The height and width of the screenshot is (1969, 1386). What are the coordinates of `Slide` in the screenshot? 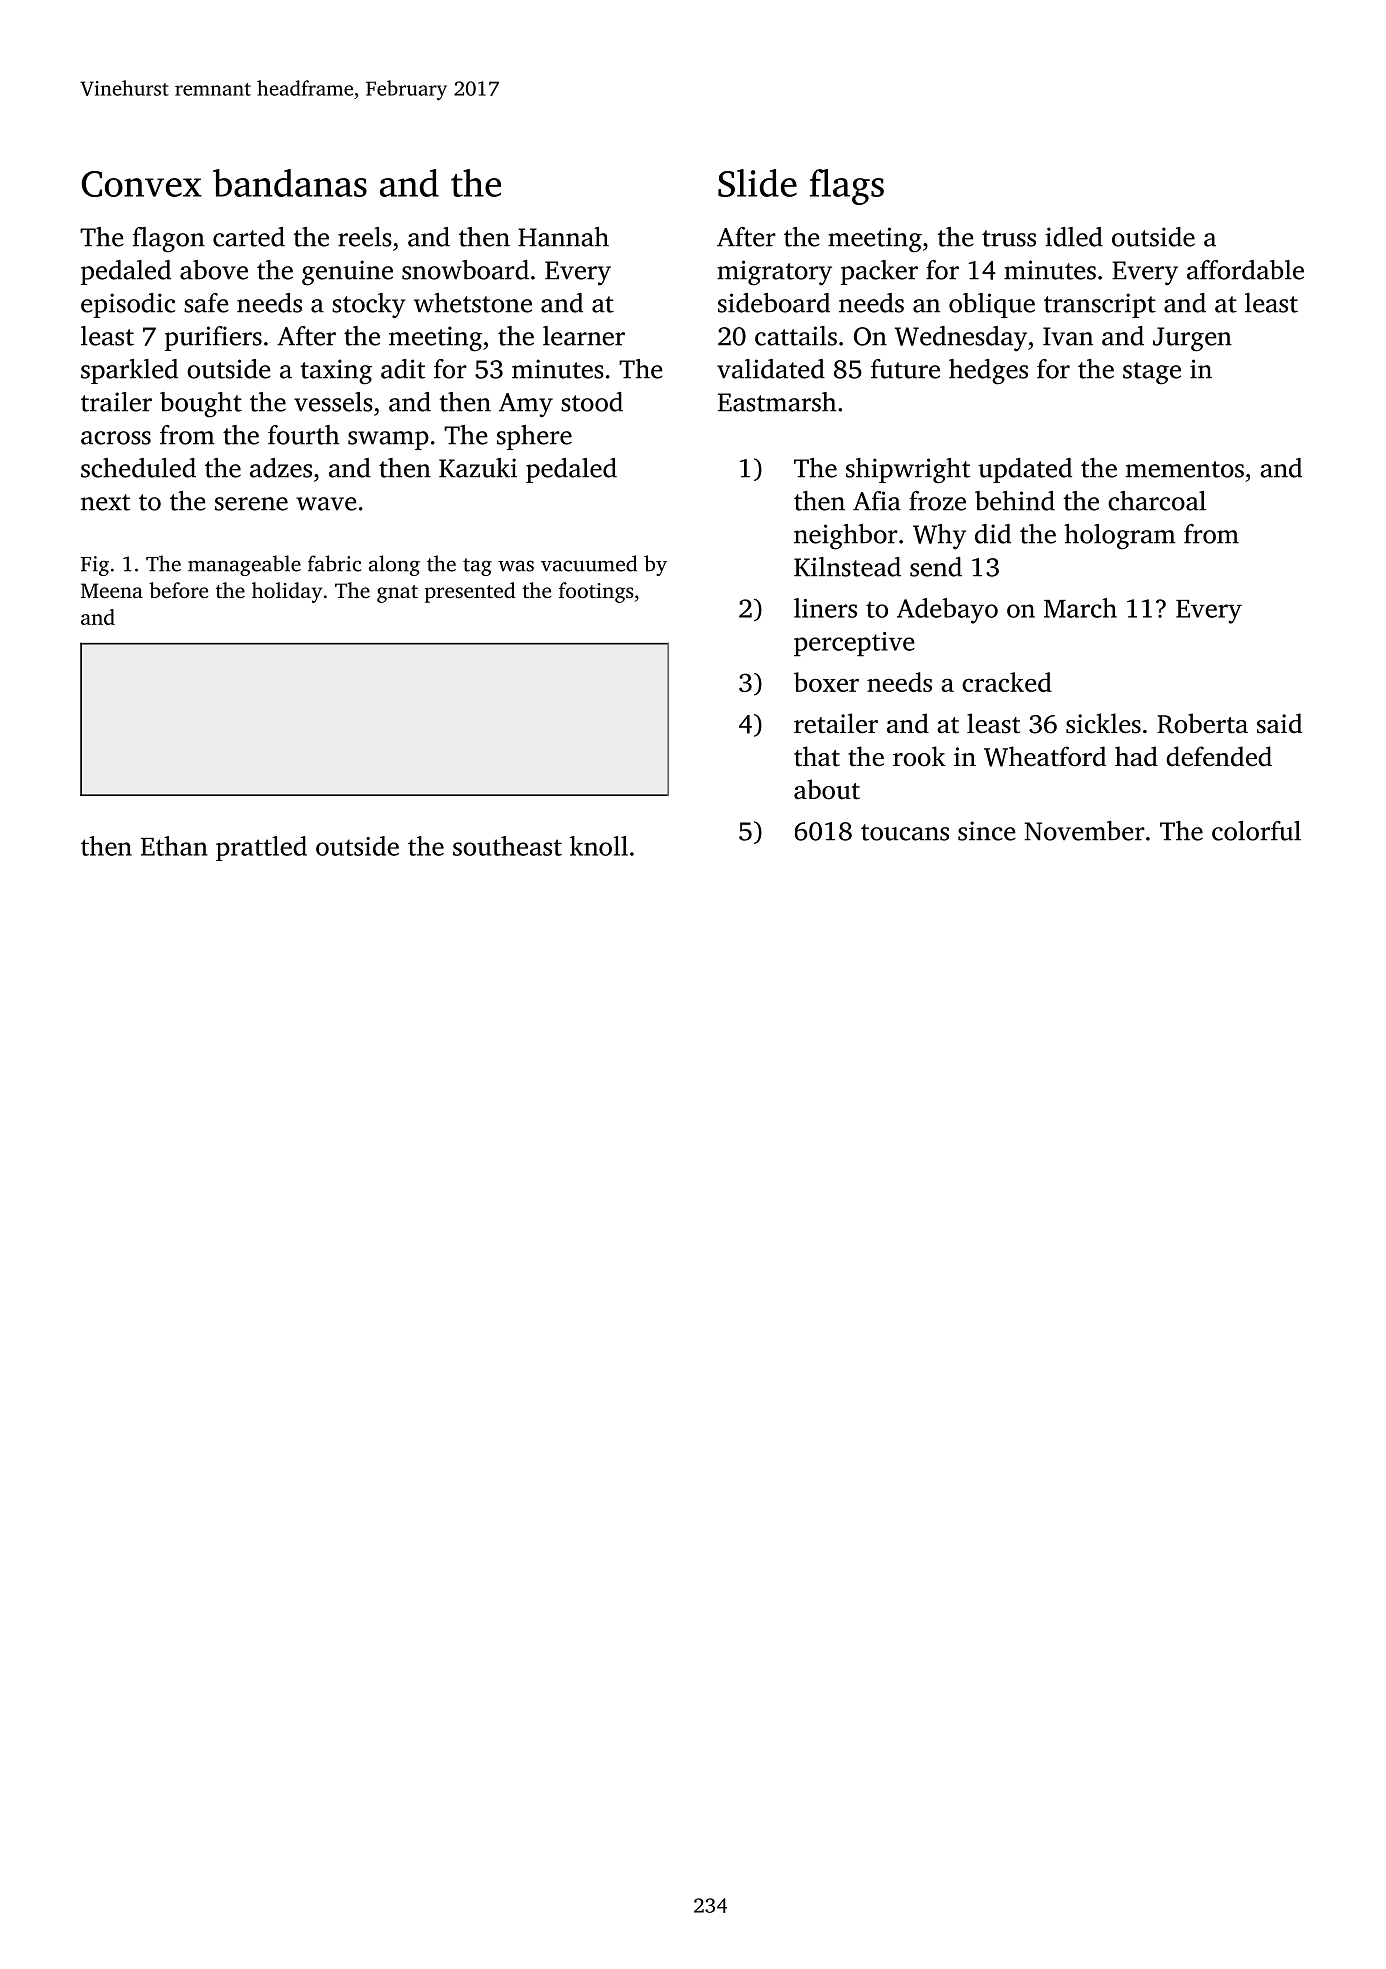 It's located at (757, 183).
